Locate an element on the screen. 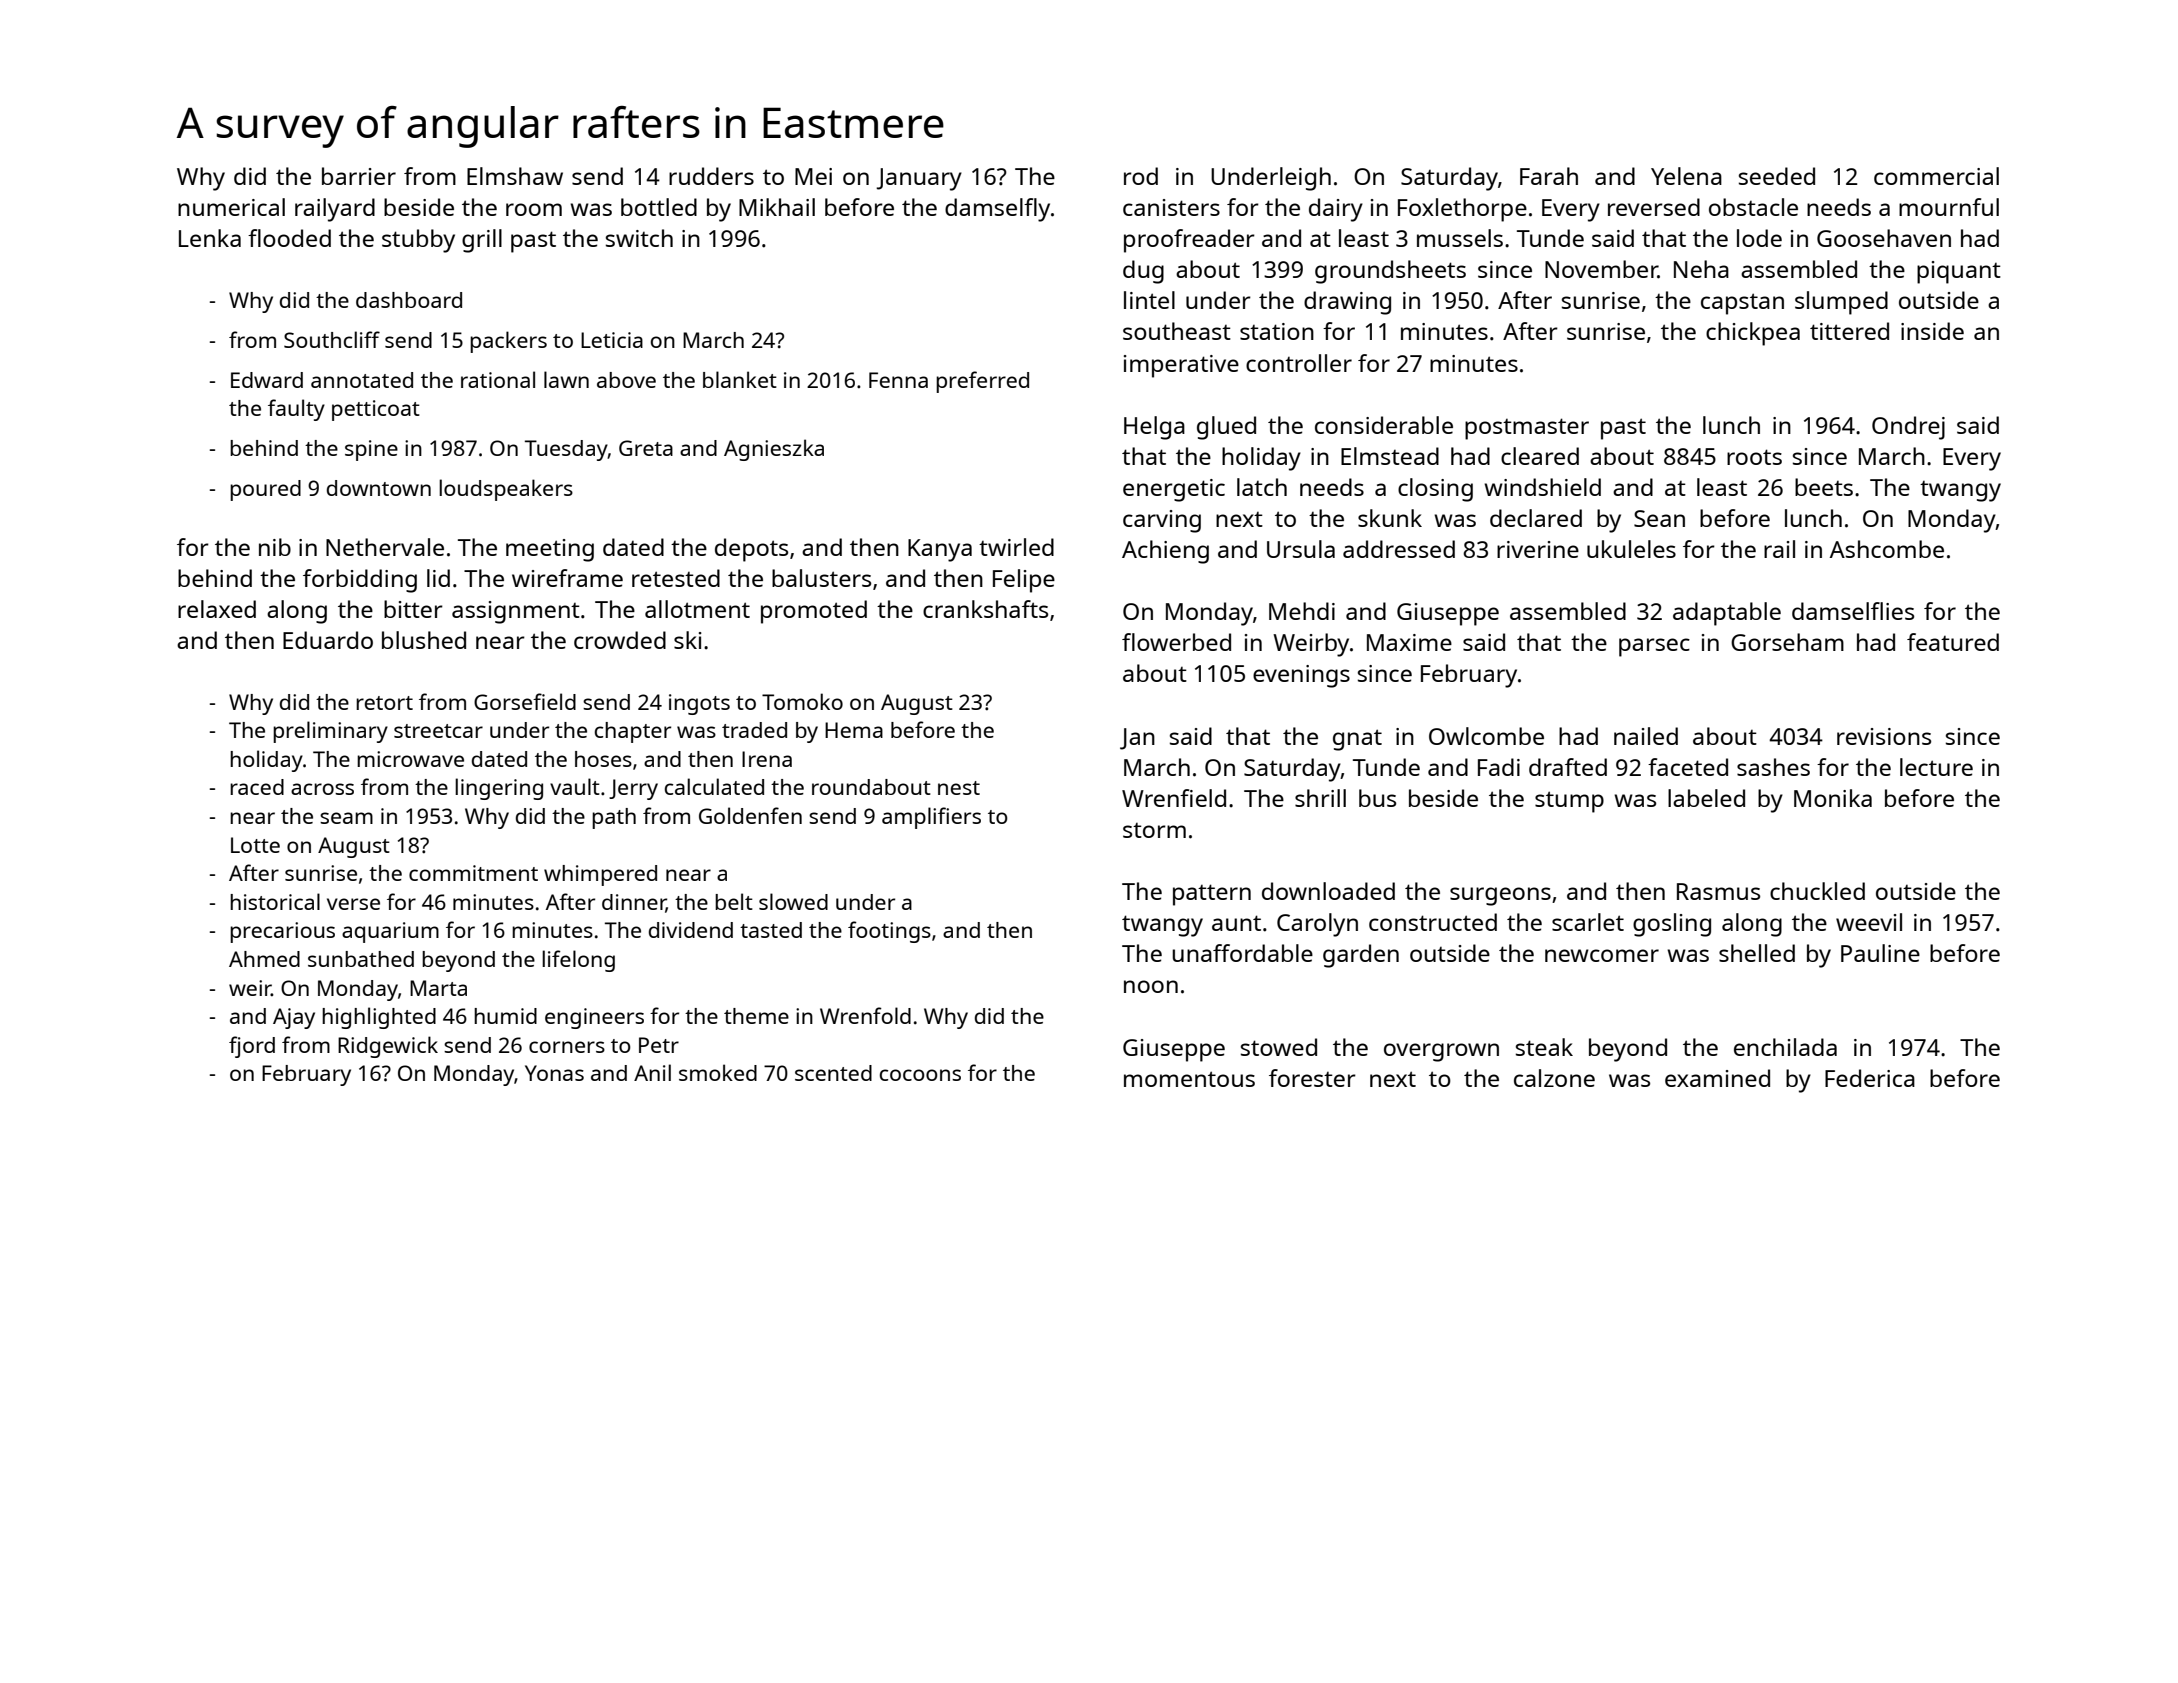 The image size is (2178, 1683). Ondrej is located at coordinates (1908, 428).
